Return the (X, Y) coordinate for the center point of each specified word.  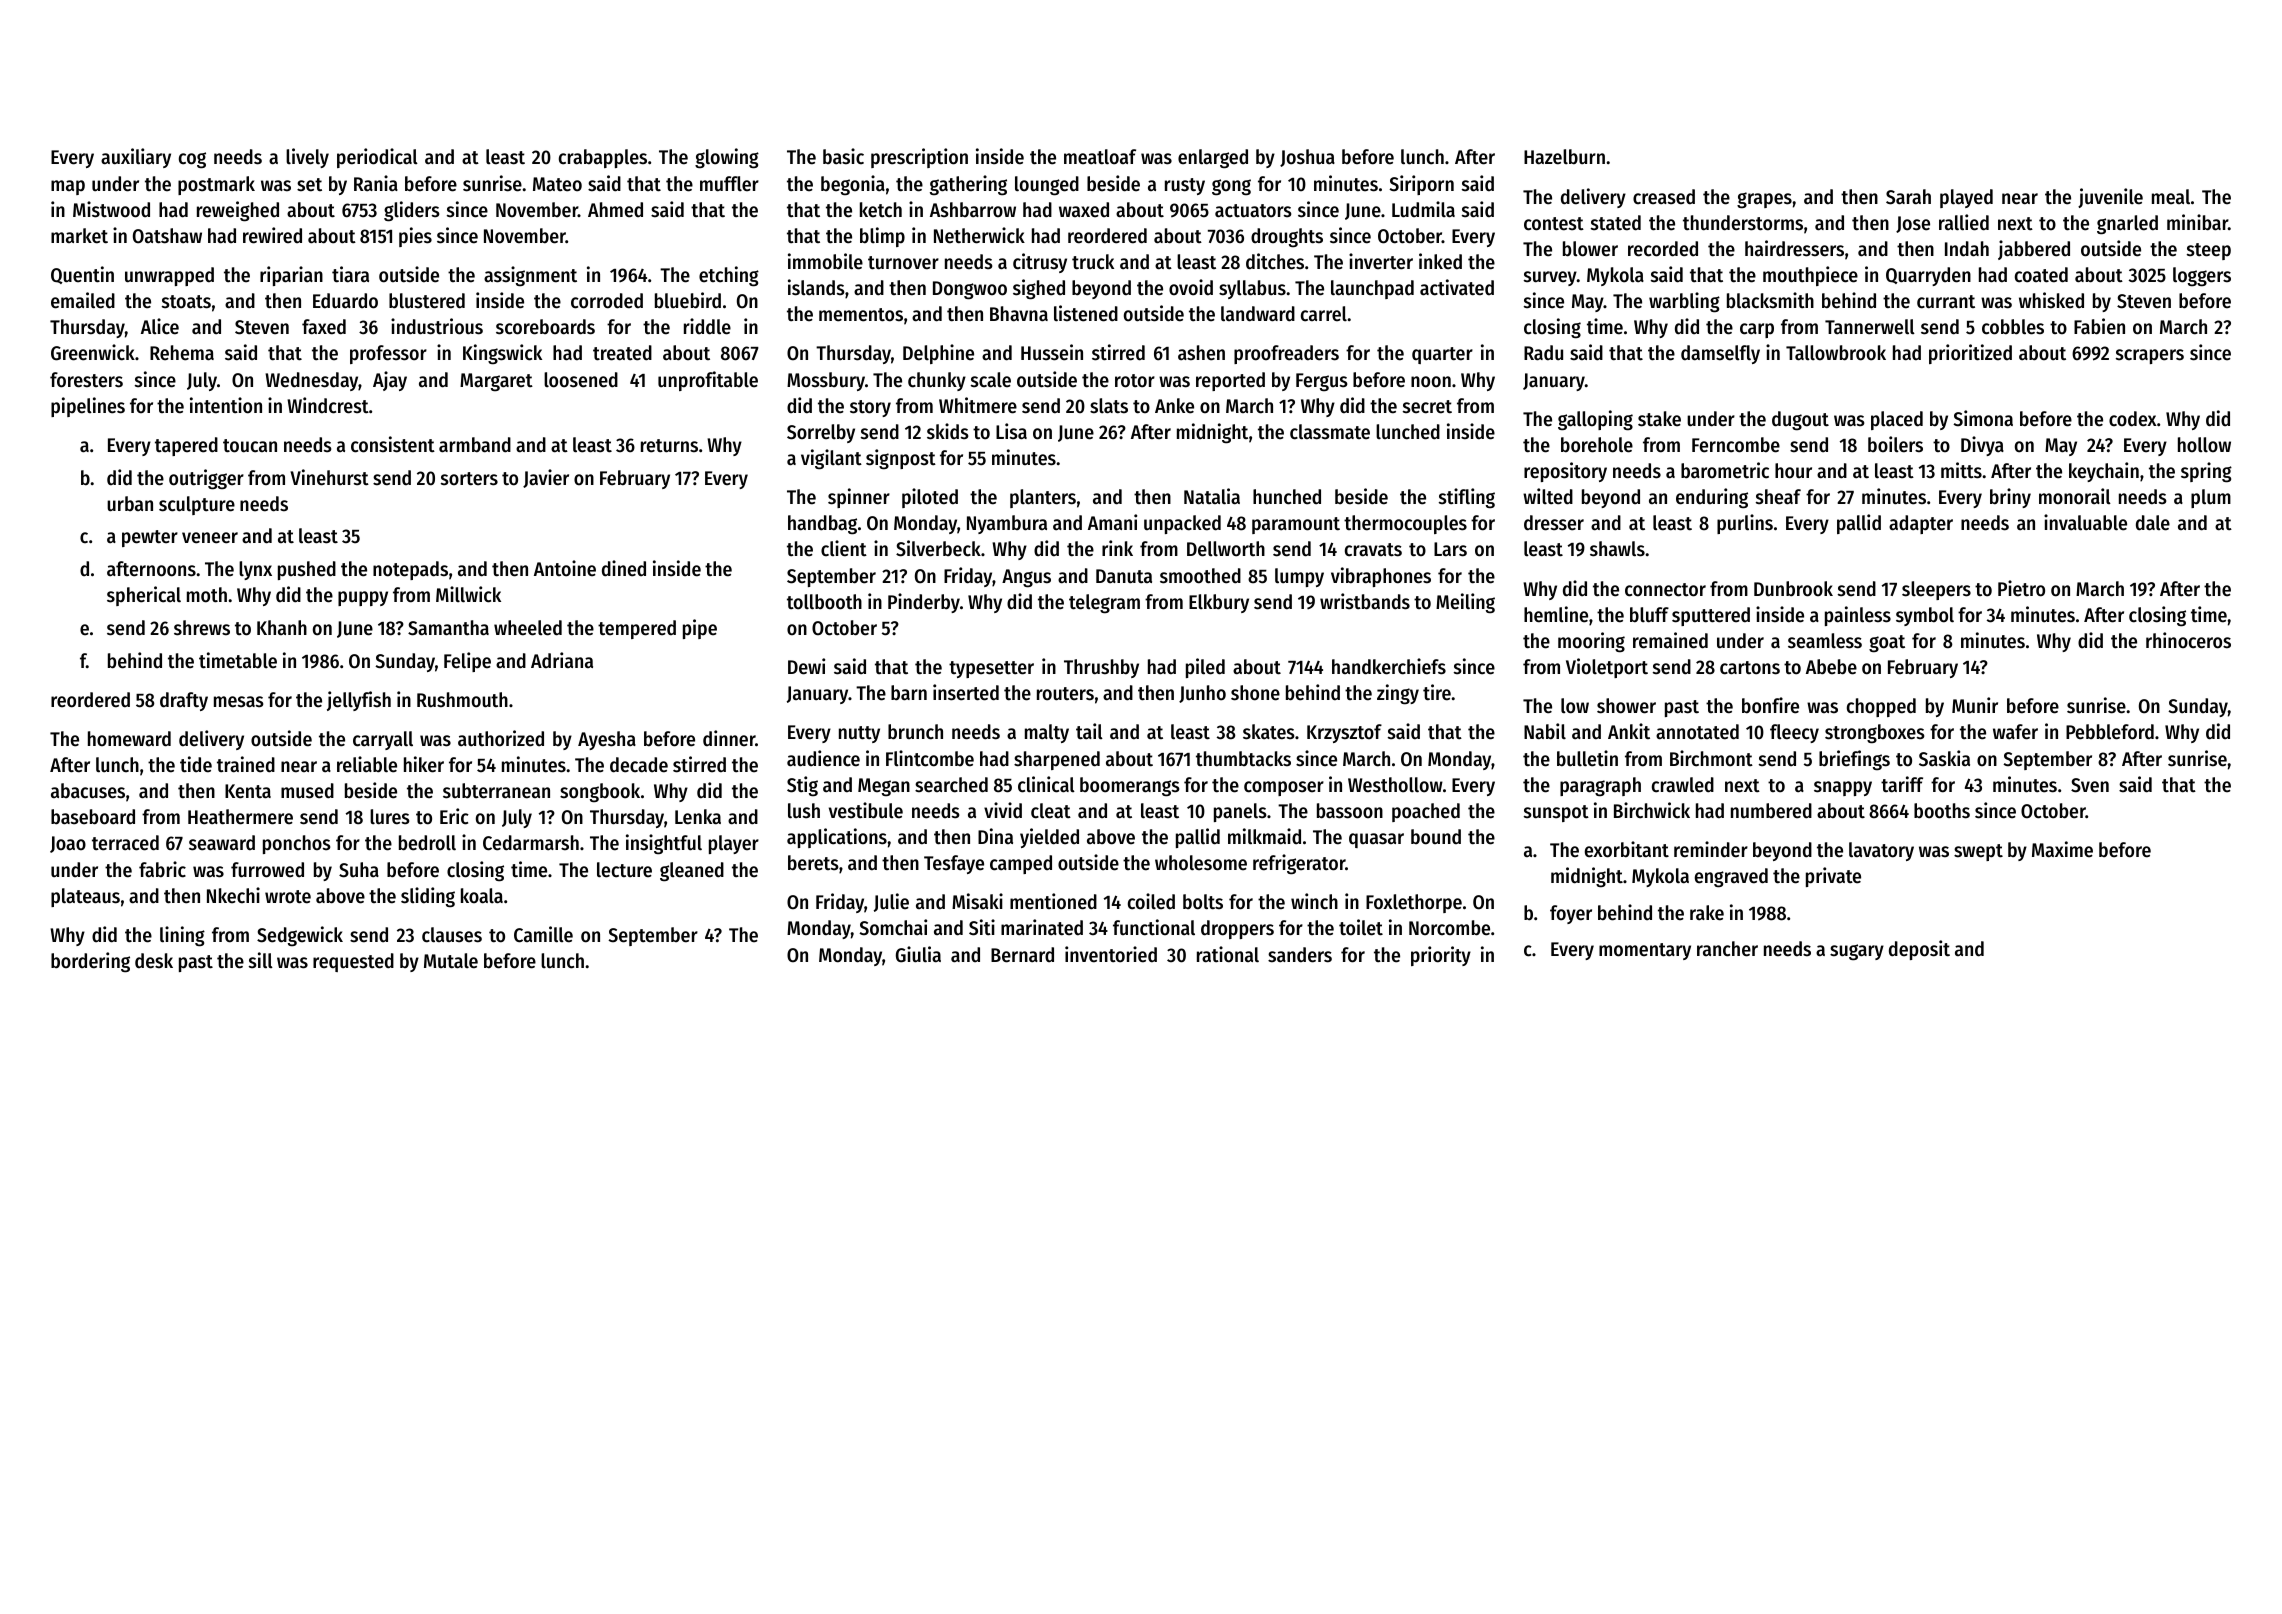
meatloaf (1100, 157)
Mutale (451, 961)
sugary (1857, 952)
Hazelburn (1564, 157)
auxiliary (136, 158)
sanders (1300, 955)
